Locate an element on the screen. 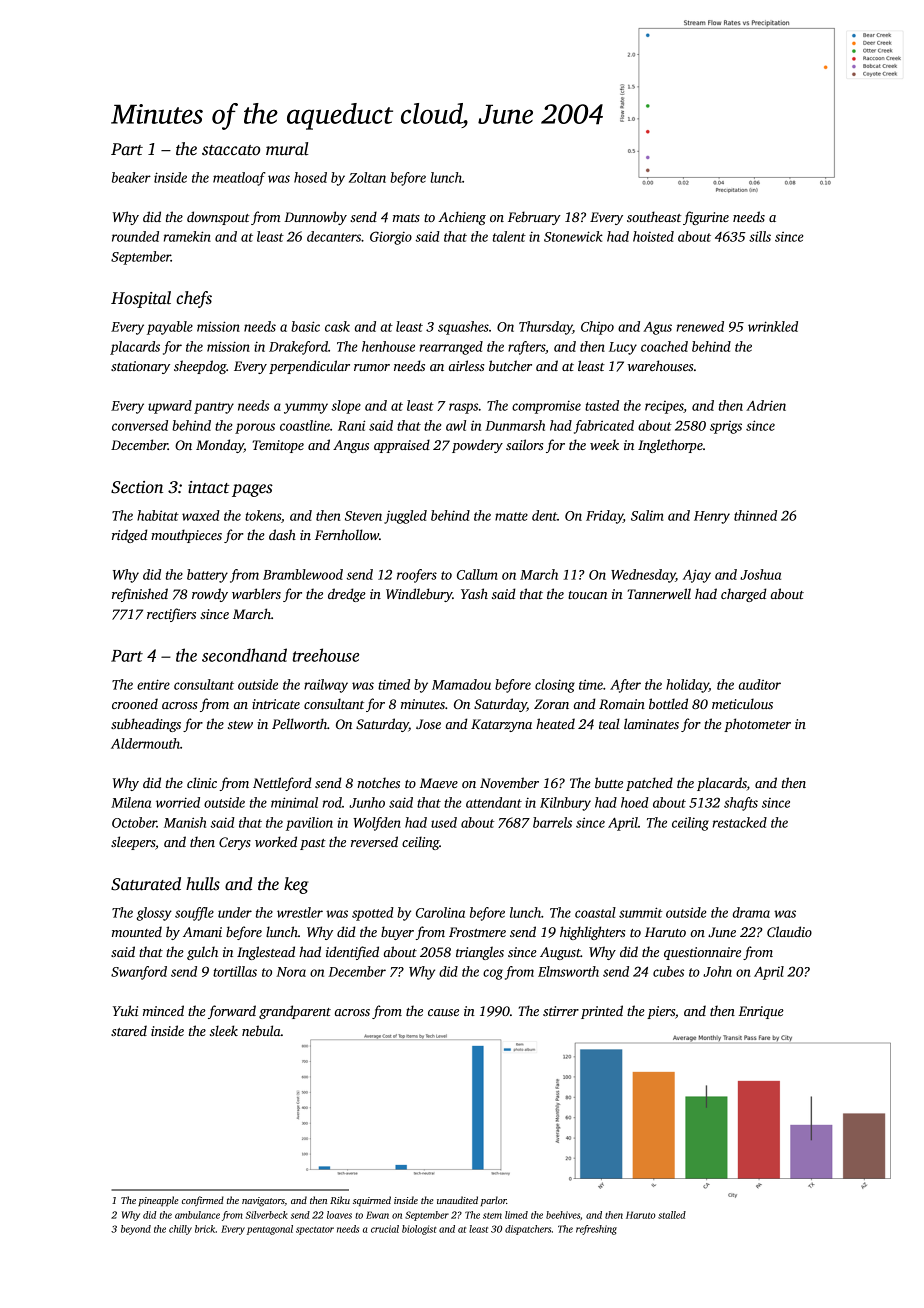 The height and width of the screenshot is (1308, 924). Steven is located at coordinates (363, 516).
